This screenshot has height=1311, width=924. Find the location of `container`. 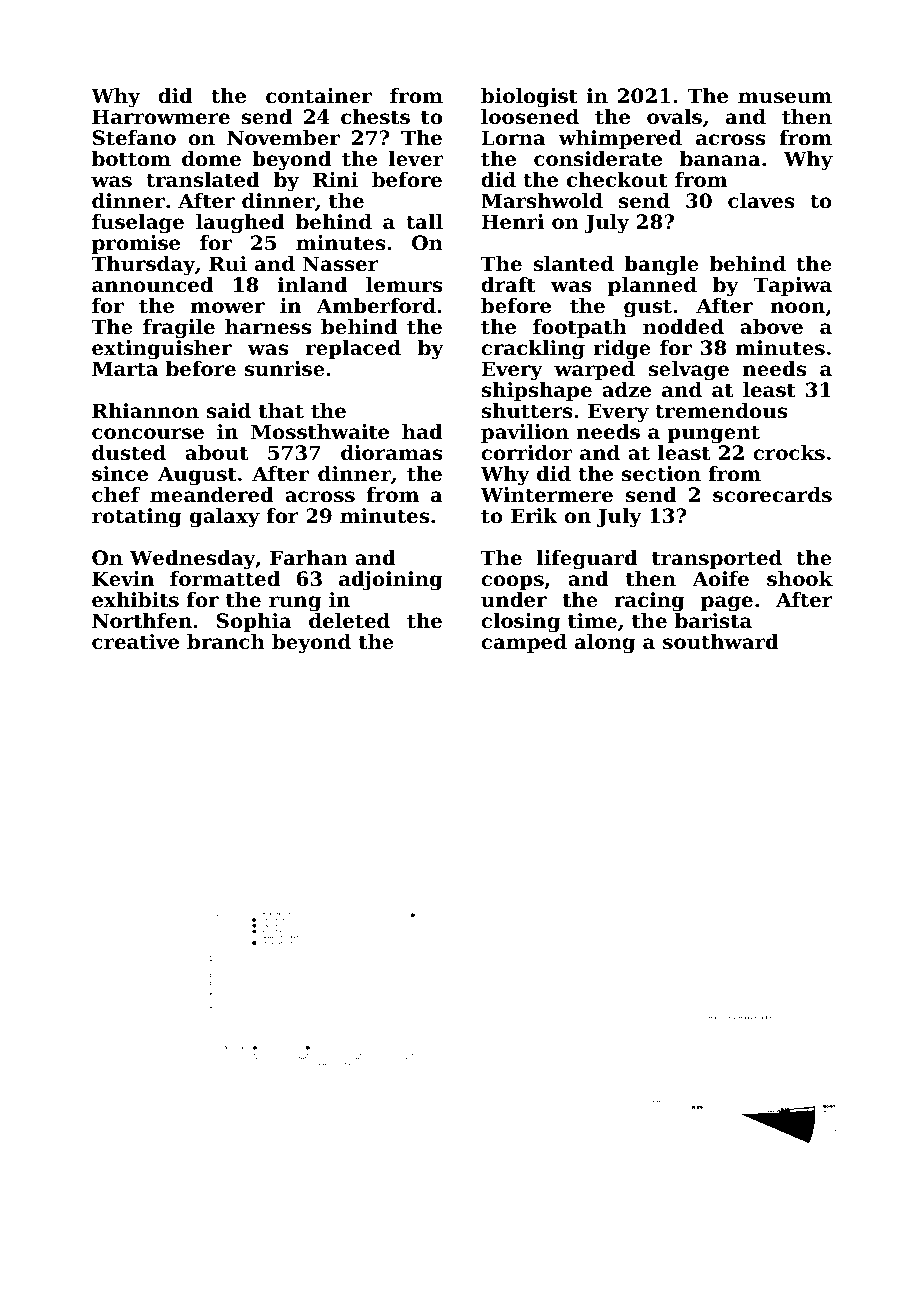

container is located at coordinates (319, 96).
